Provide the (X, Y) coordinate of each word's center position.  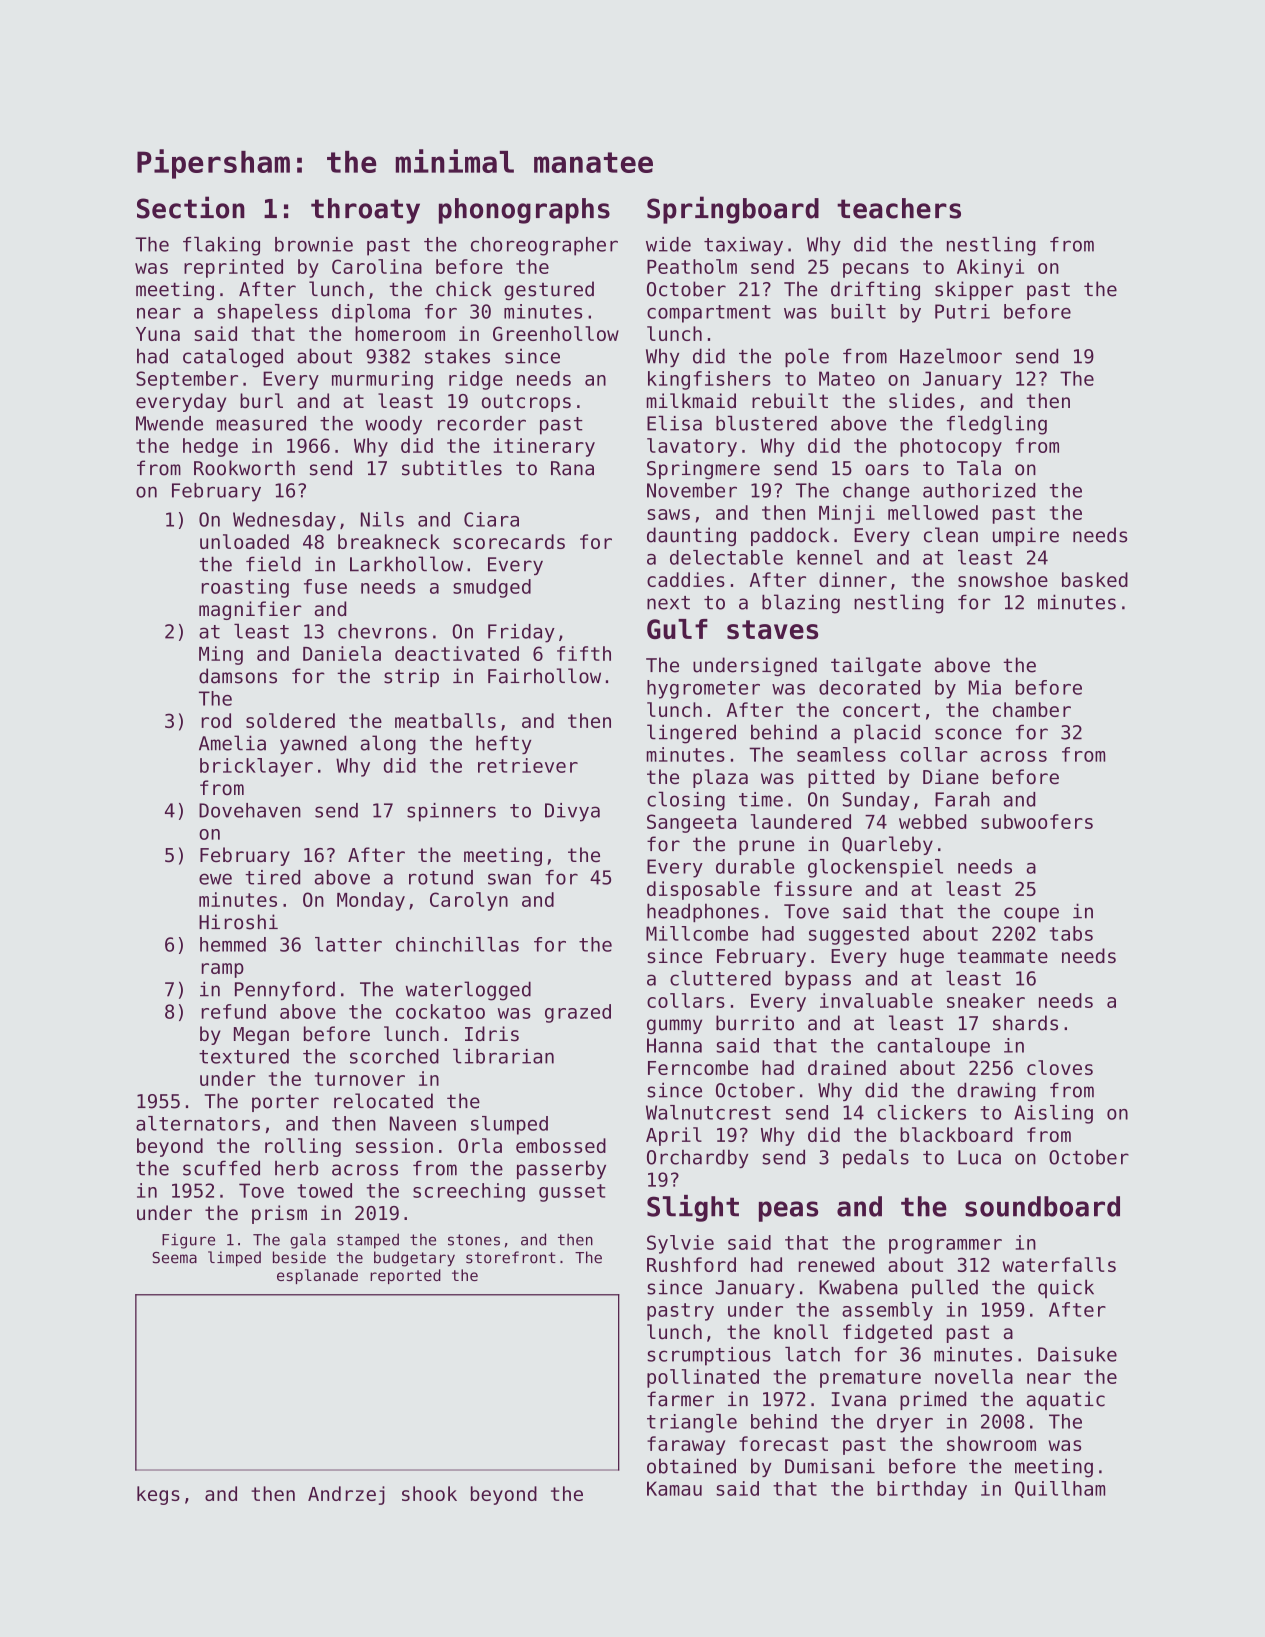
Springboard (733, 210)
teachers (899, 208)
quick (1066, 1288)
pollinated (703, 1378)
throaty (365, 211)
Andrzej (346, 1495)
